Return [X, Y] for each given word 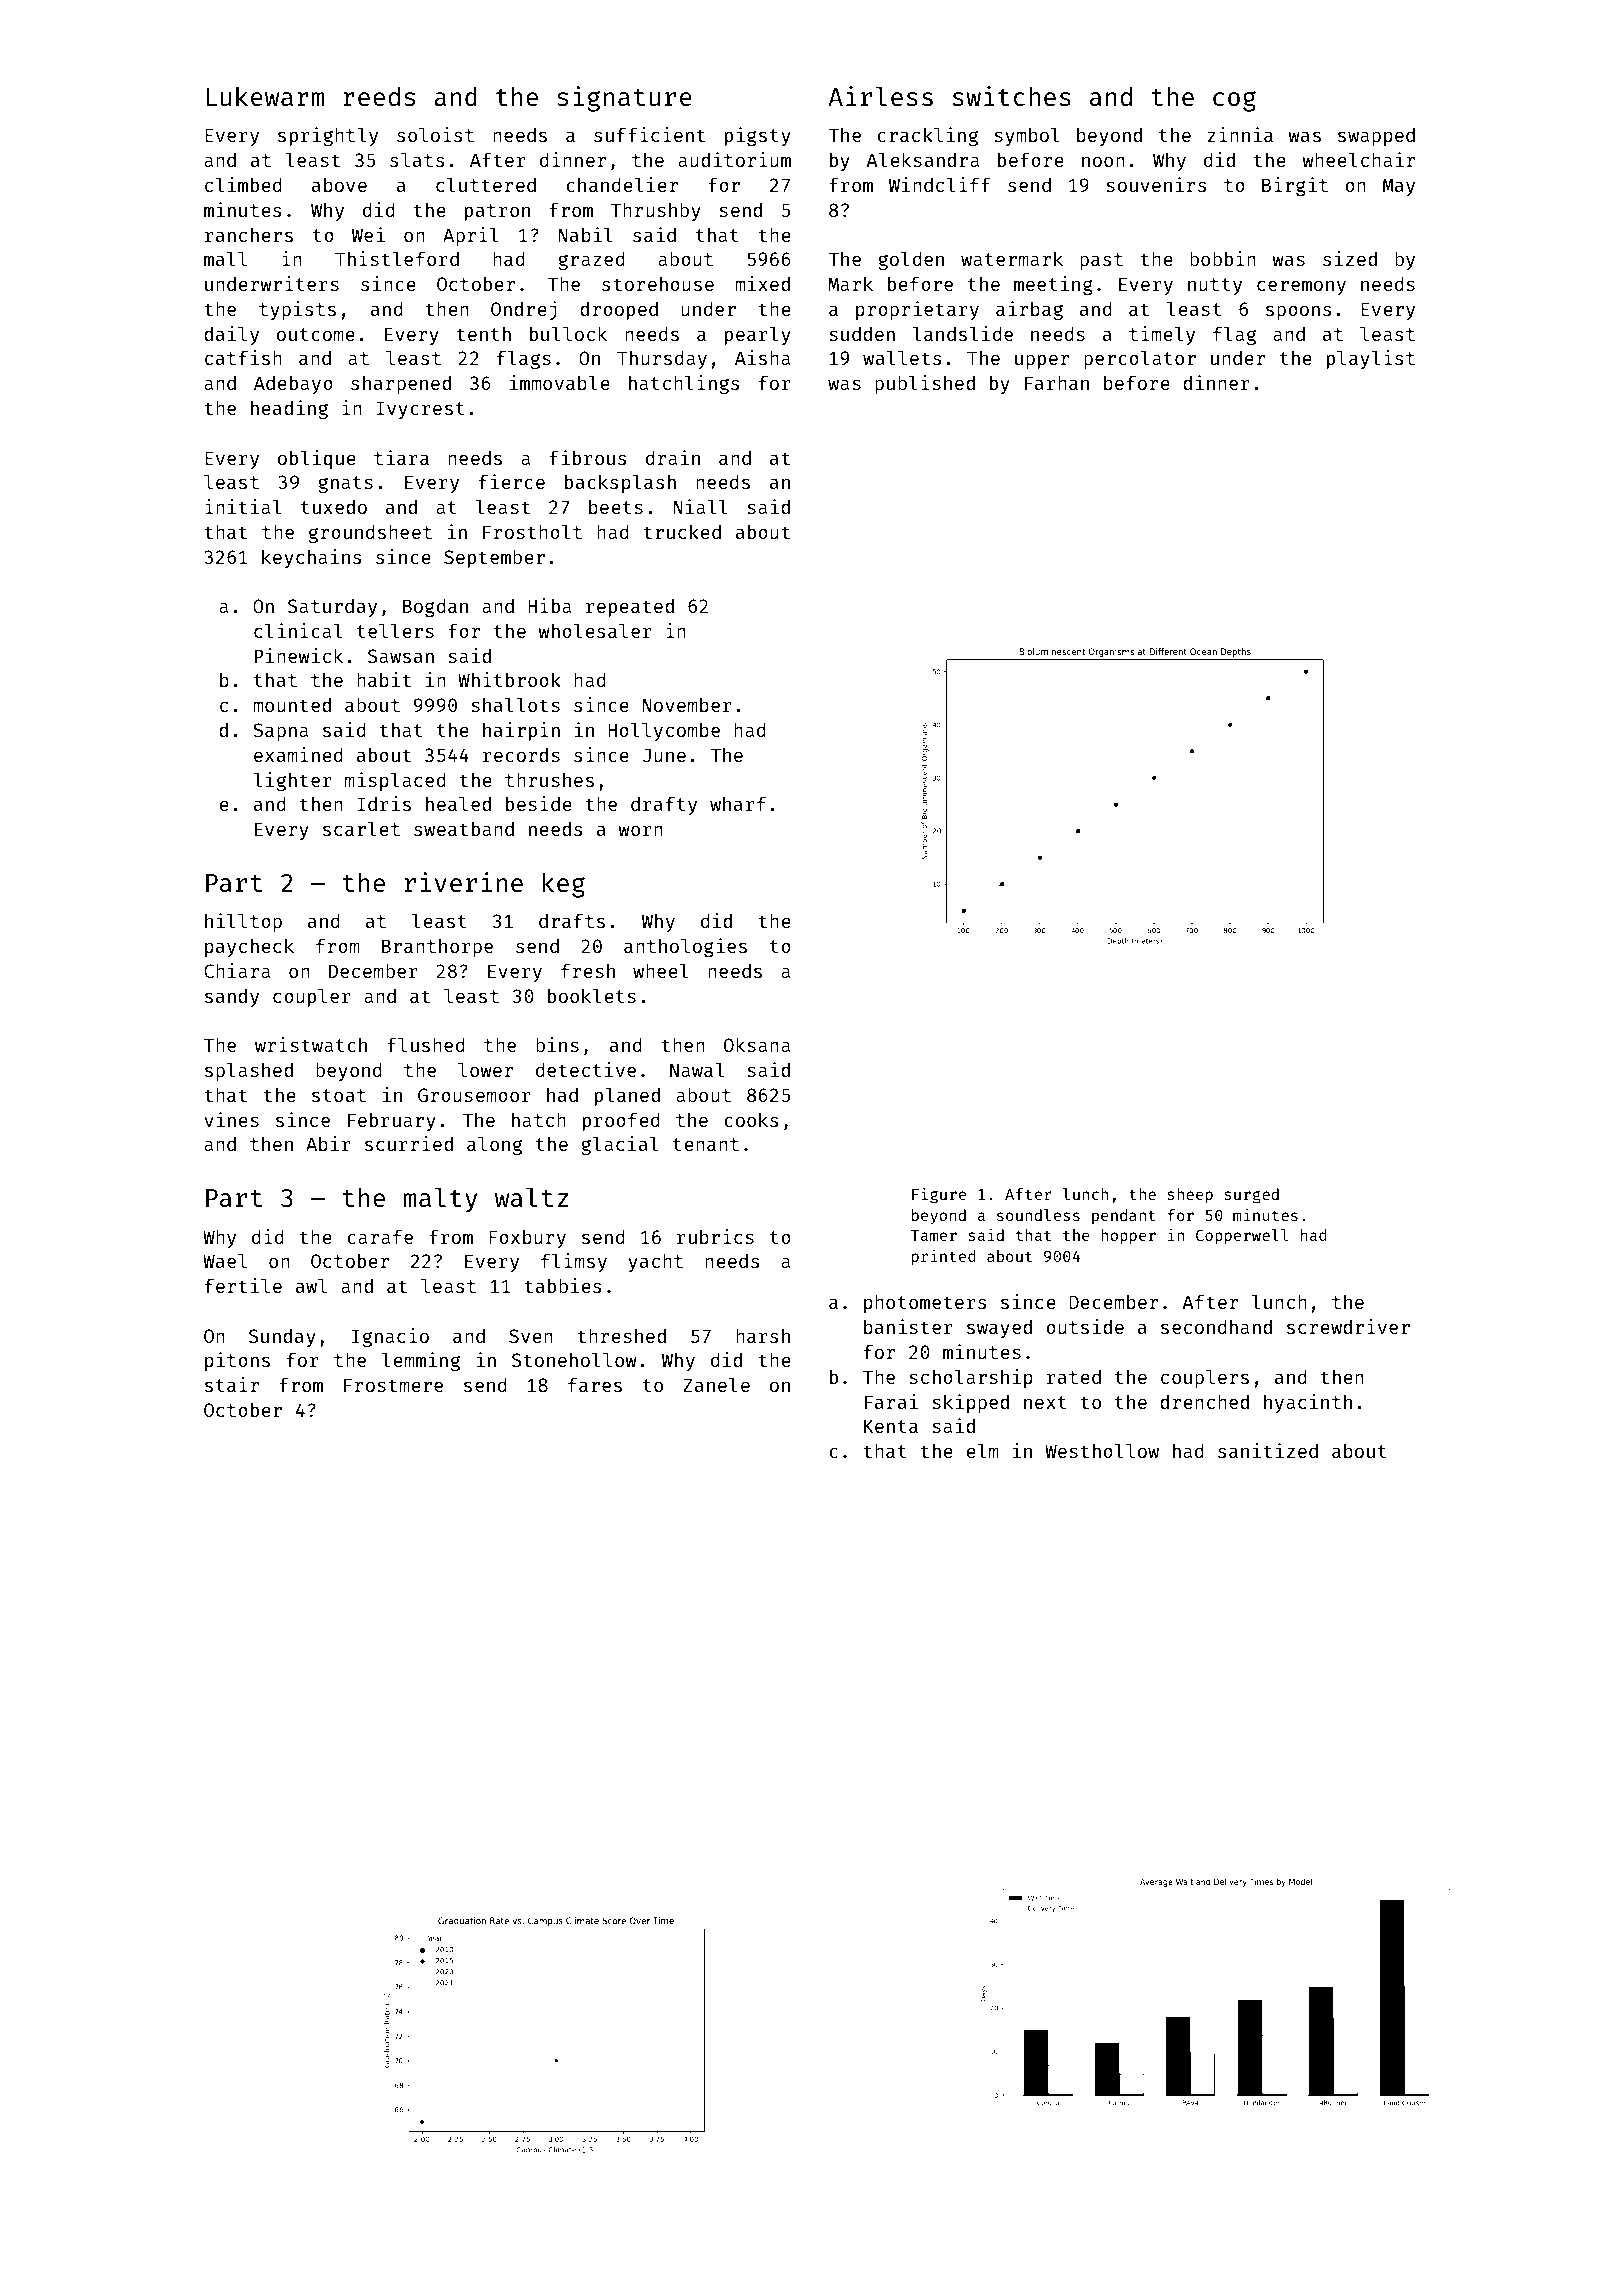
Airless [880, 96]
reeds [379, 96]
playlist [1371, 359]
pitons [237, 1361]
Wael [225, 1260]
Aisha [762, 357]
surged [1252, 1196]
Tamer [934, 1235]
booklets [592, 995]
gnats [345, 484]
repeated [630, 608]
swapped [1376, 136]
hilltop [243, 922]
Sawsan [401, 656]
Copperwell [1242, 1237]
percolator [1140, 359]
